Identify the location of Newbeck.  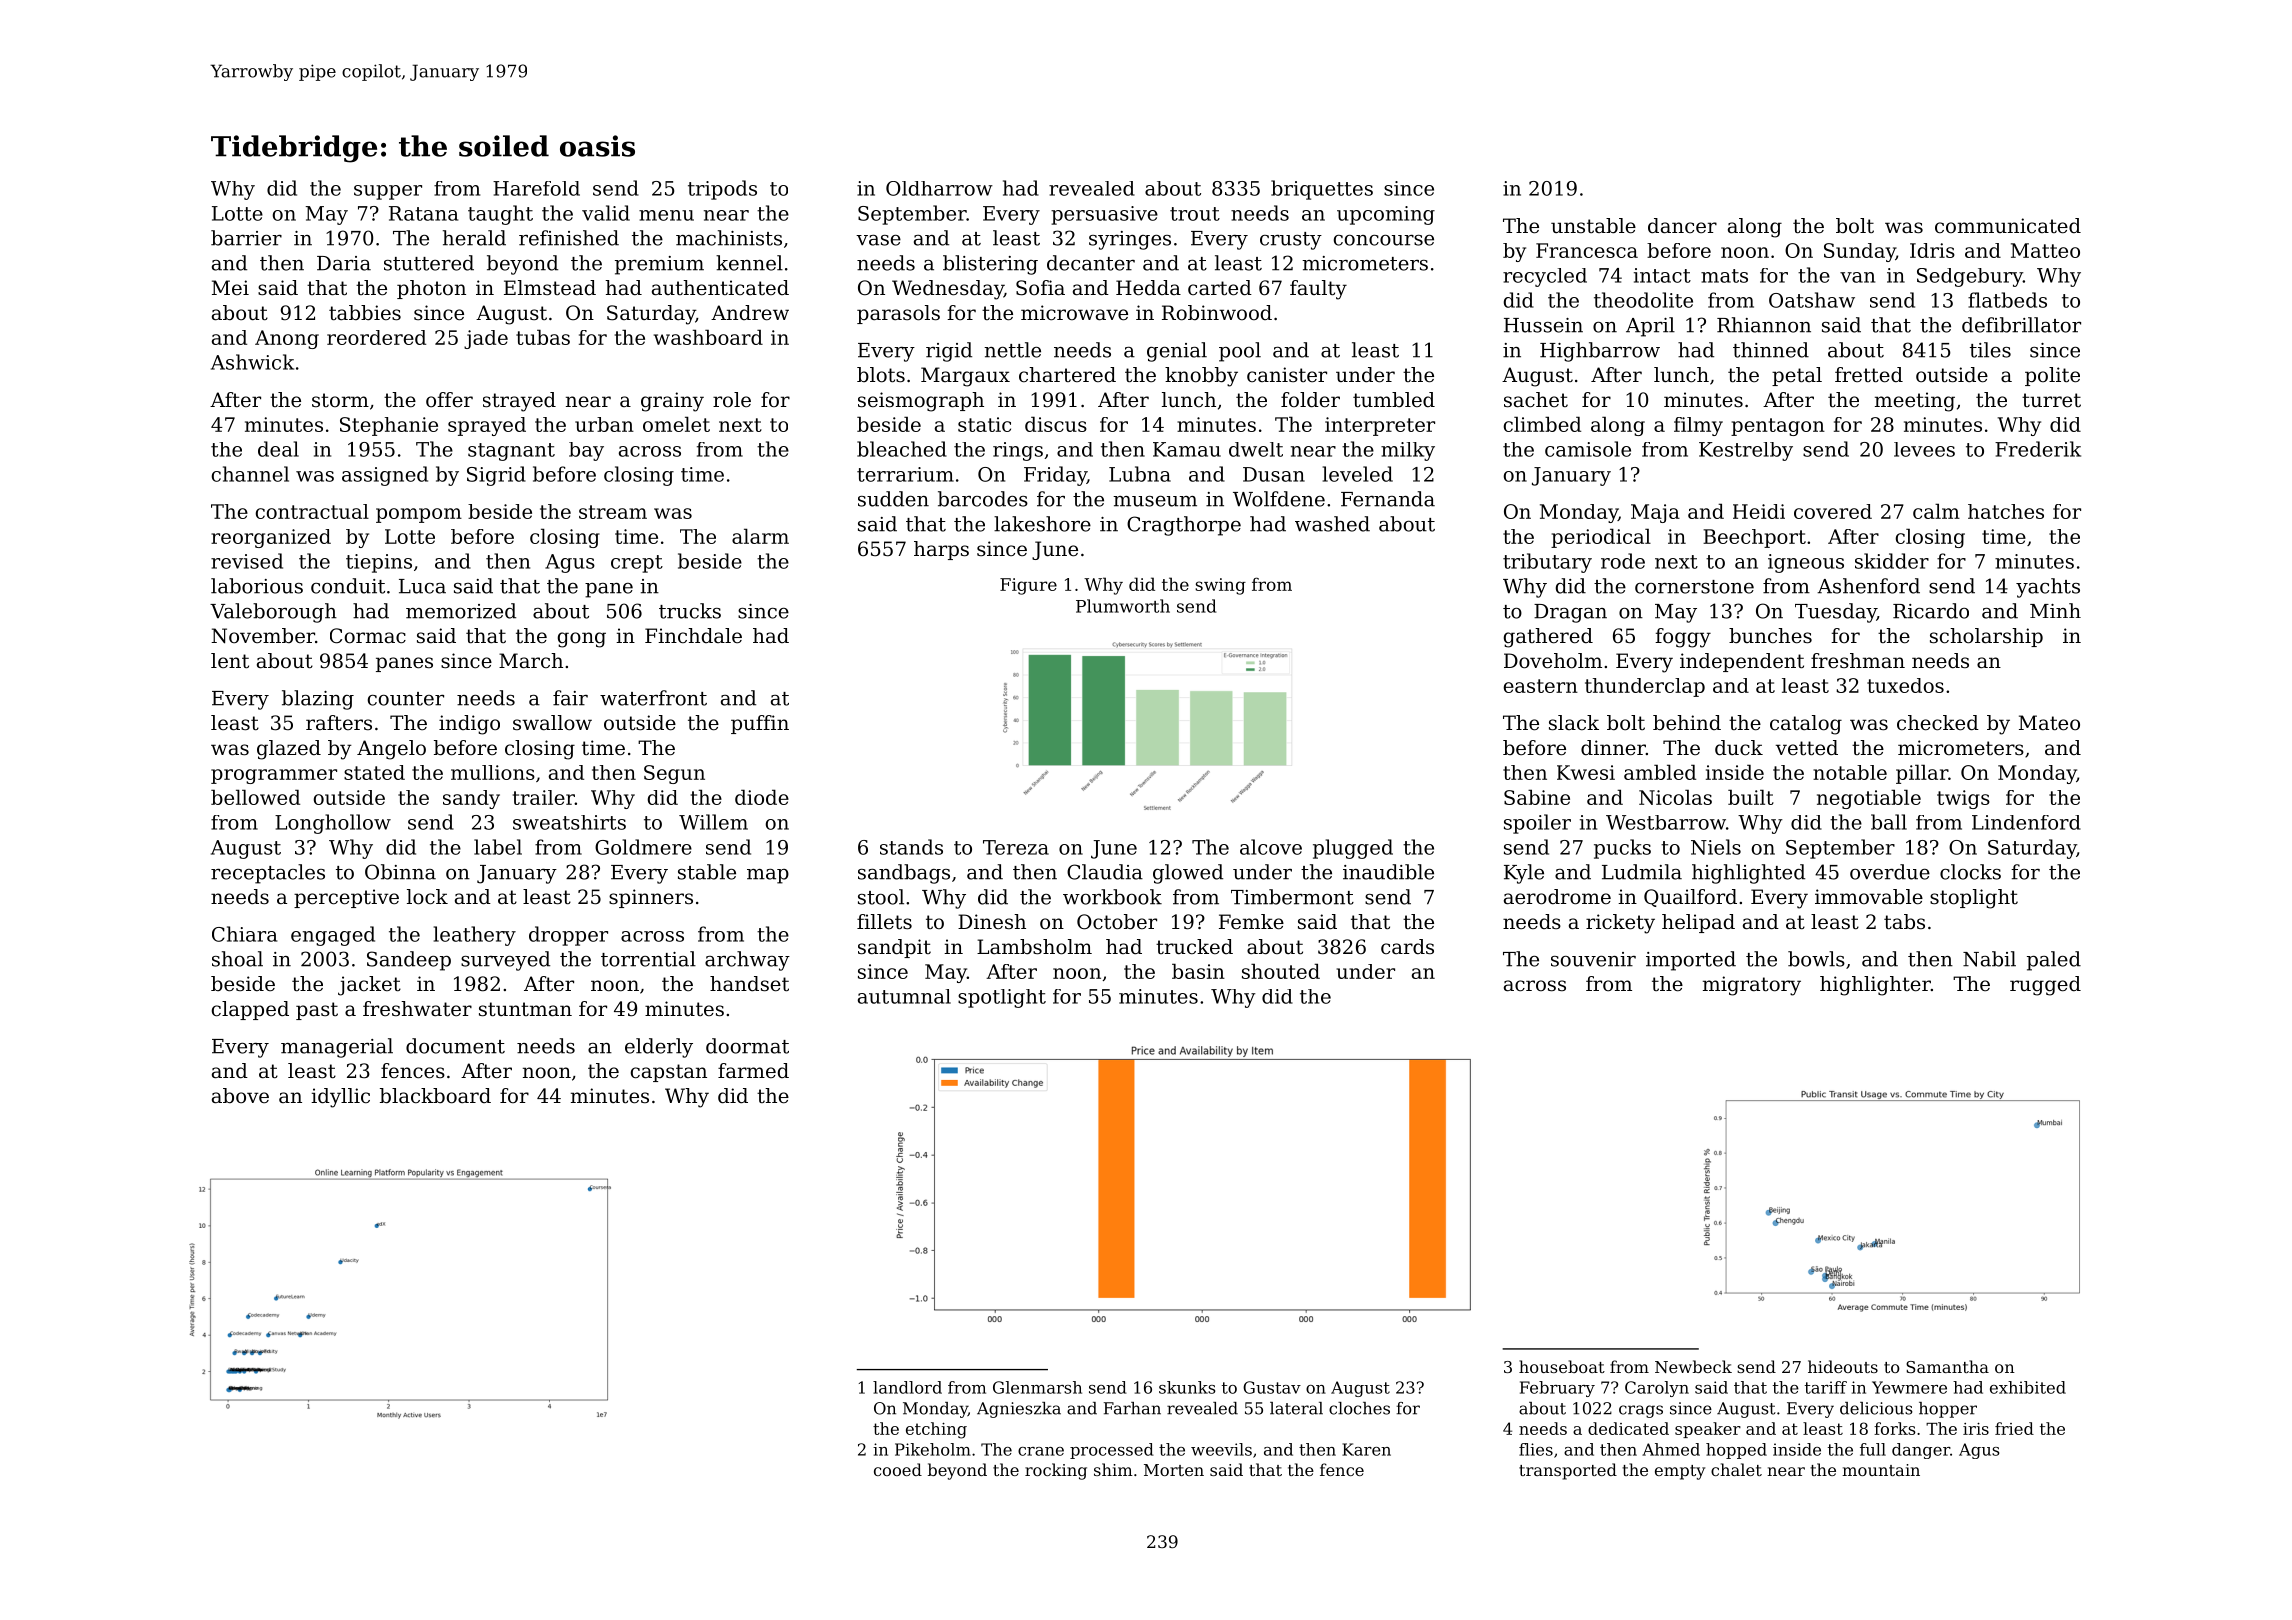
(1693, 1366).
